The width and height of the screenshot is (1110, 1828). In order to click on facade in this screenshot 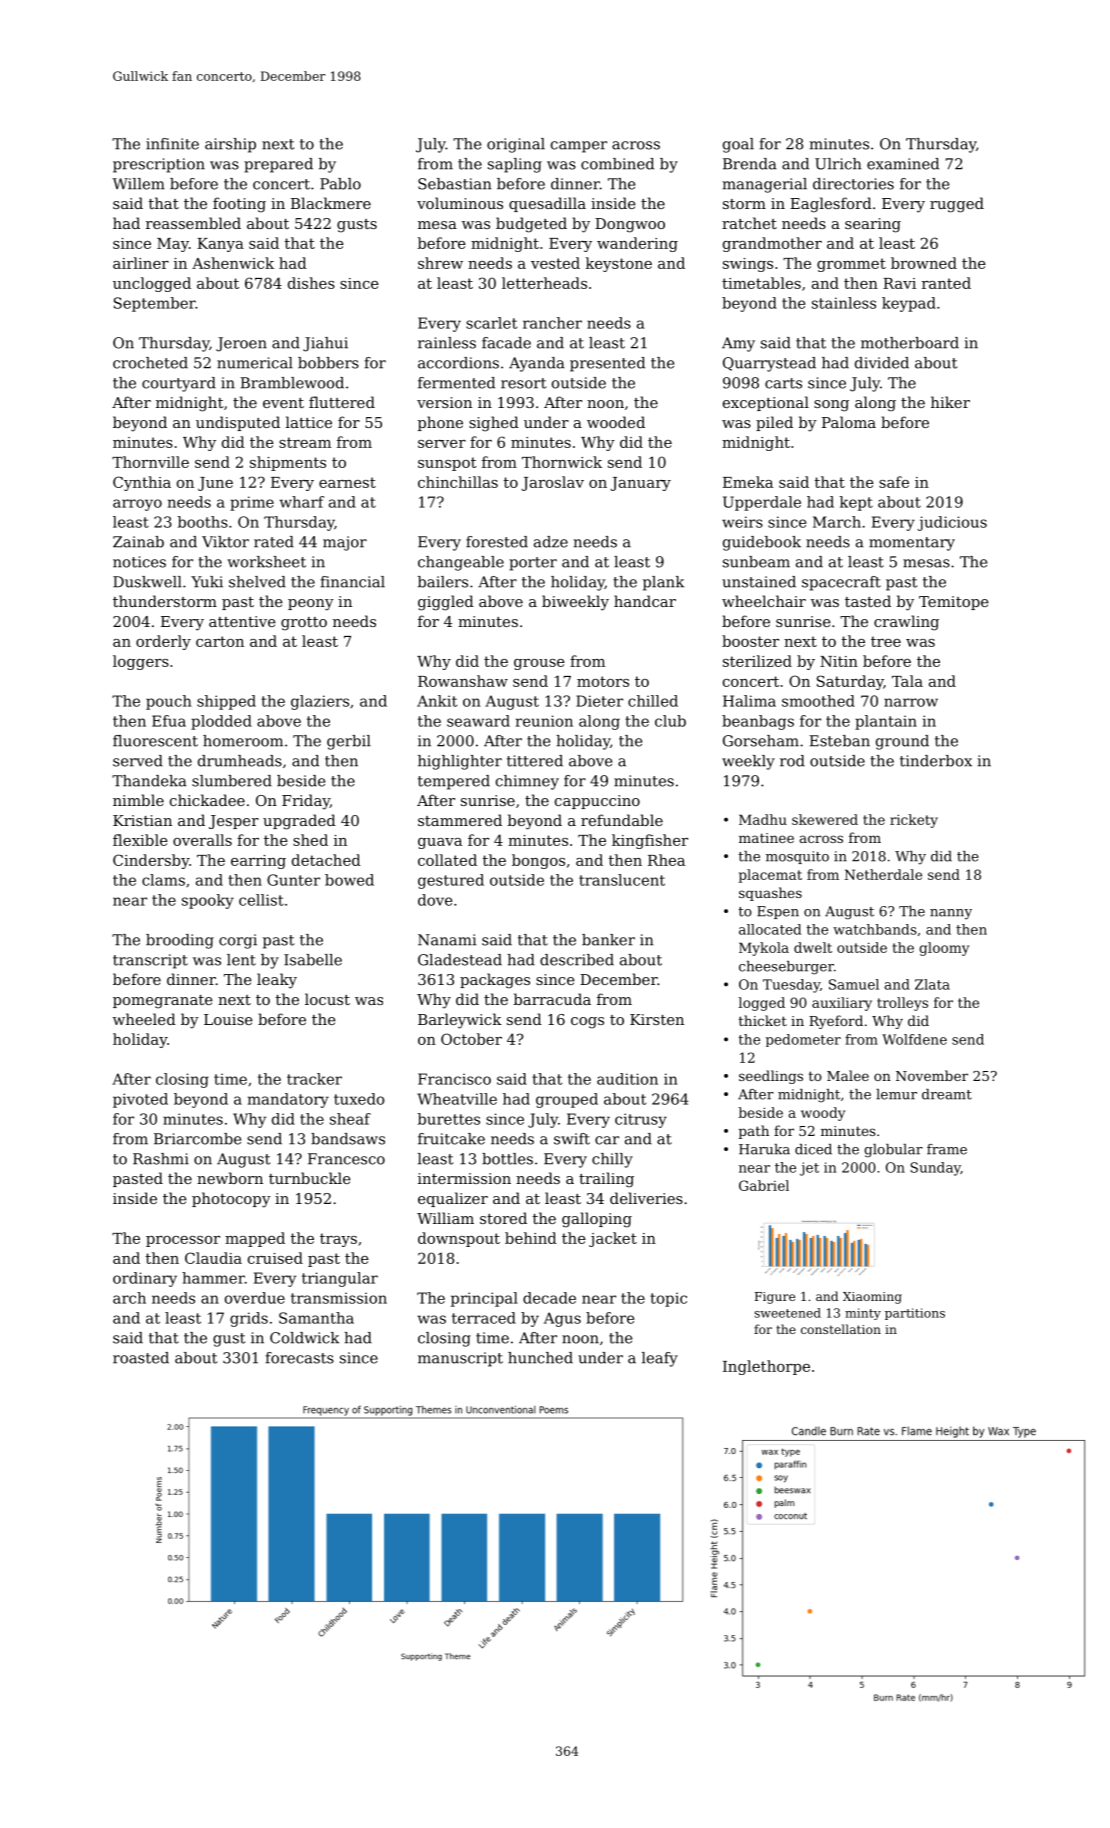, I will do `click(506, 343)`.
